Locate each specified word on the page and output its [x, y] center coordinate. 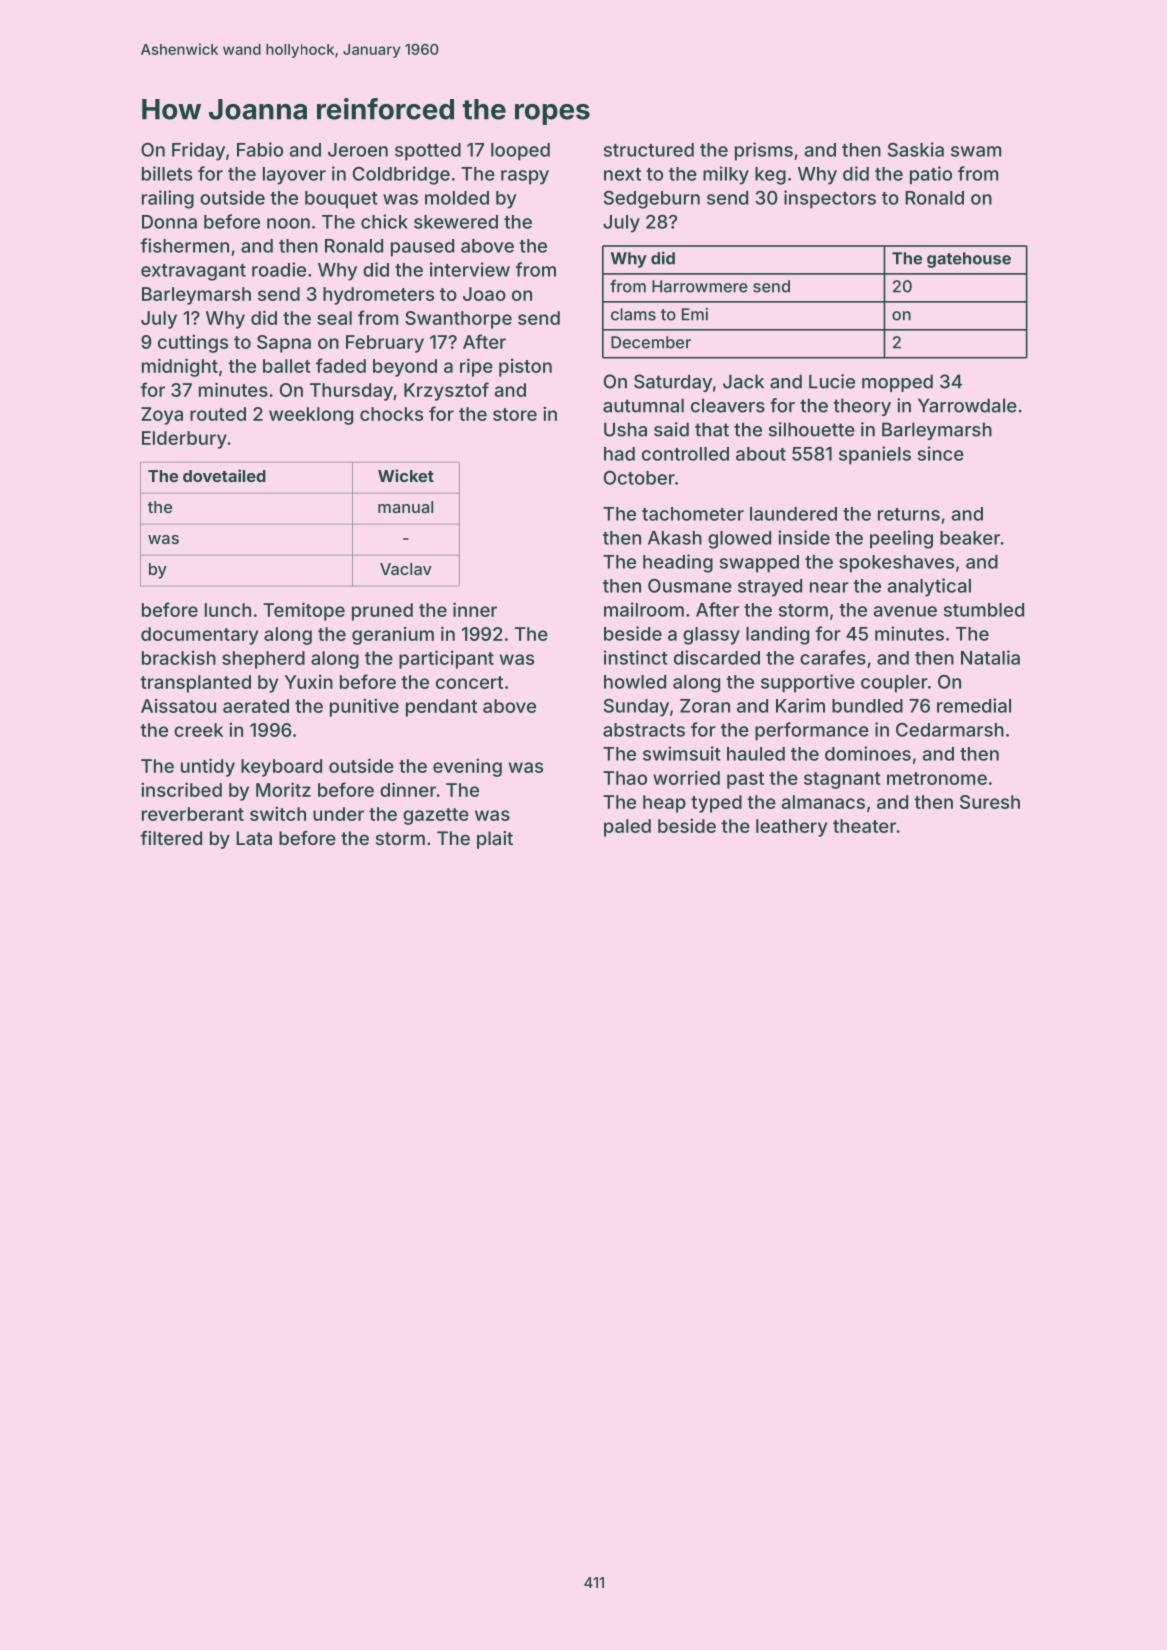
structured [649, 150]
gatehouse [969, 260]
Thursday [351, 392]
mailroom [644, 609]
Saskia [916, 149]
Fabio [260, 149]
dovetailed [224, 475]
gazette [436, 816]
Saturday [673, 383]
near [829, 587]
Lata [254, 838]
